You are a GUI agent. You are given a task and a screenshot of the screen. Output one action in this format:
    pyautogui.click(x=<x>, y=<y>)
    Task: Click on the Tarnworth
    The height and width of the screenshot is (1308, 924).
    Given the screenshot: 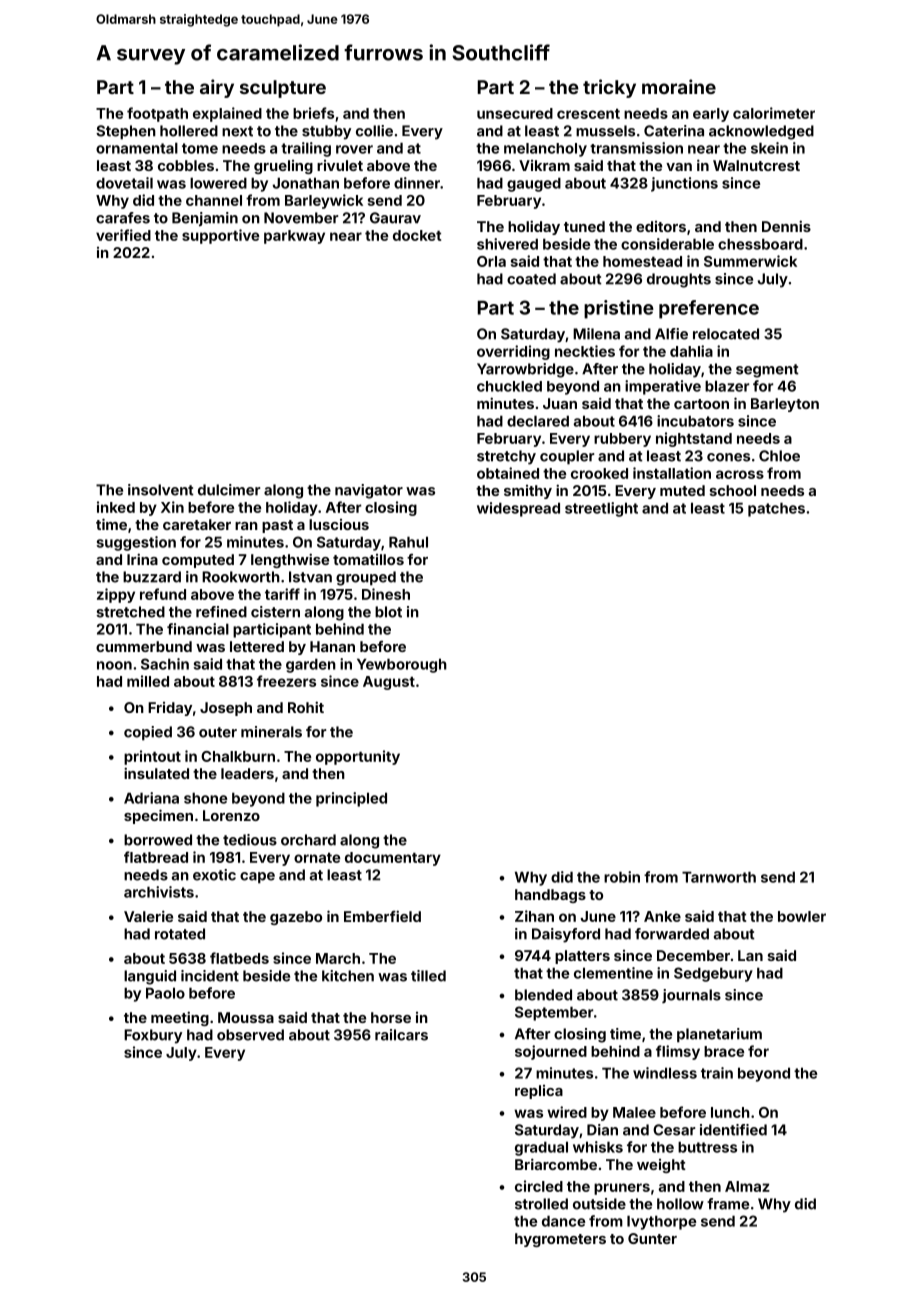 What is the action you would take?
    pyautogui.click(x=719, y=877)
